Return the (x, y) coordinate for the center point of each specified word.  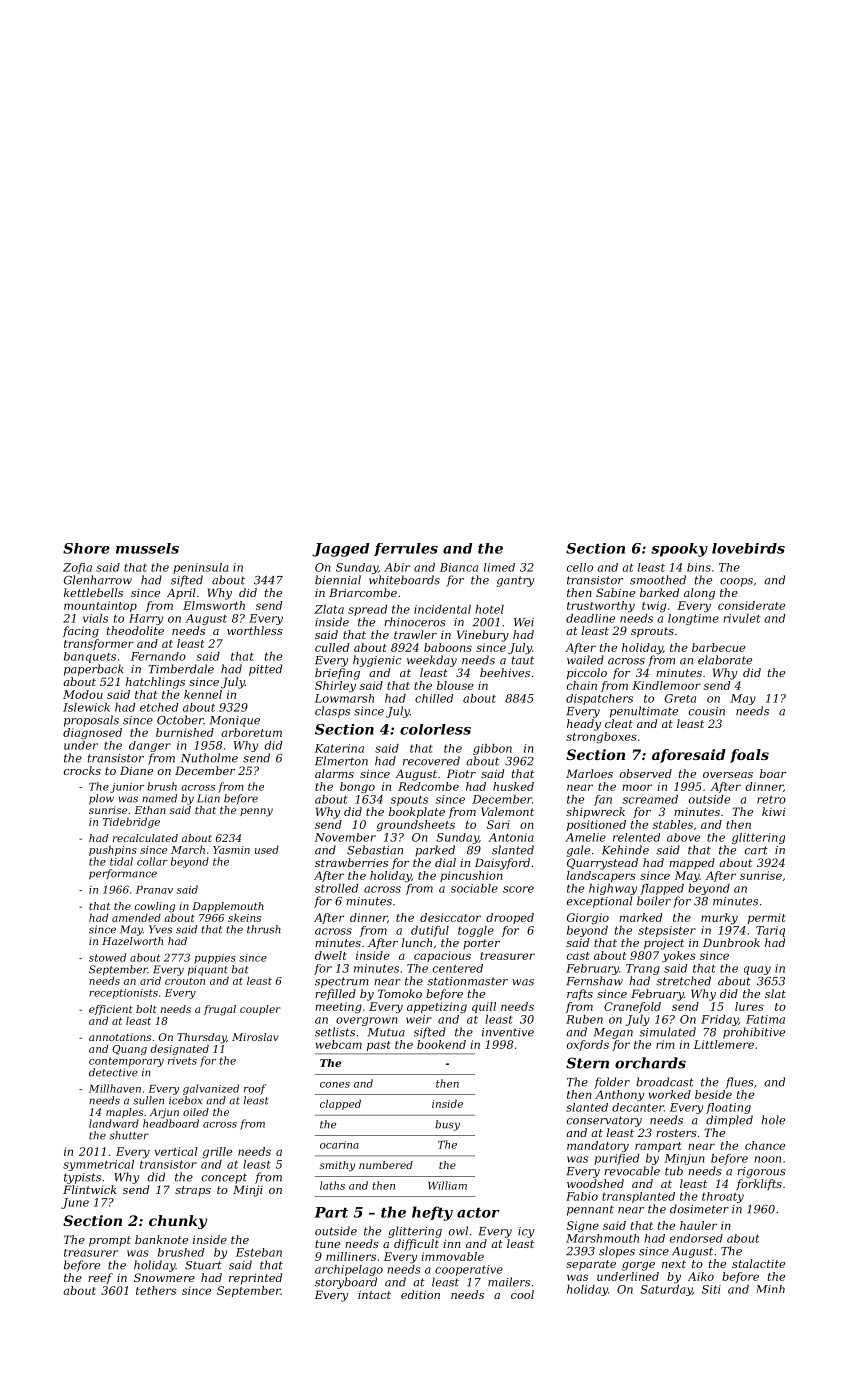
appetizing (437, 1008)
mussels (147, 548)
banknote (161, 1239)
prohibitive (754, 1033)
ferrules (406, 549)
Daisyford (502, 864)
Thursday (201, 1038)
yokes (679, 957)
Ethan (150, 810)
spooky (679, 550)
